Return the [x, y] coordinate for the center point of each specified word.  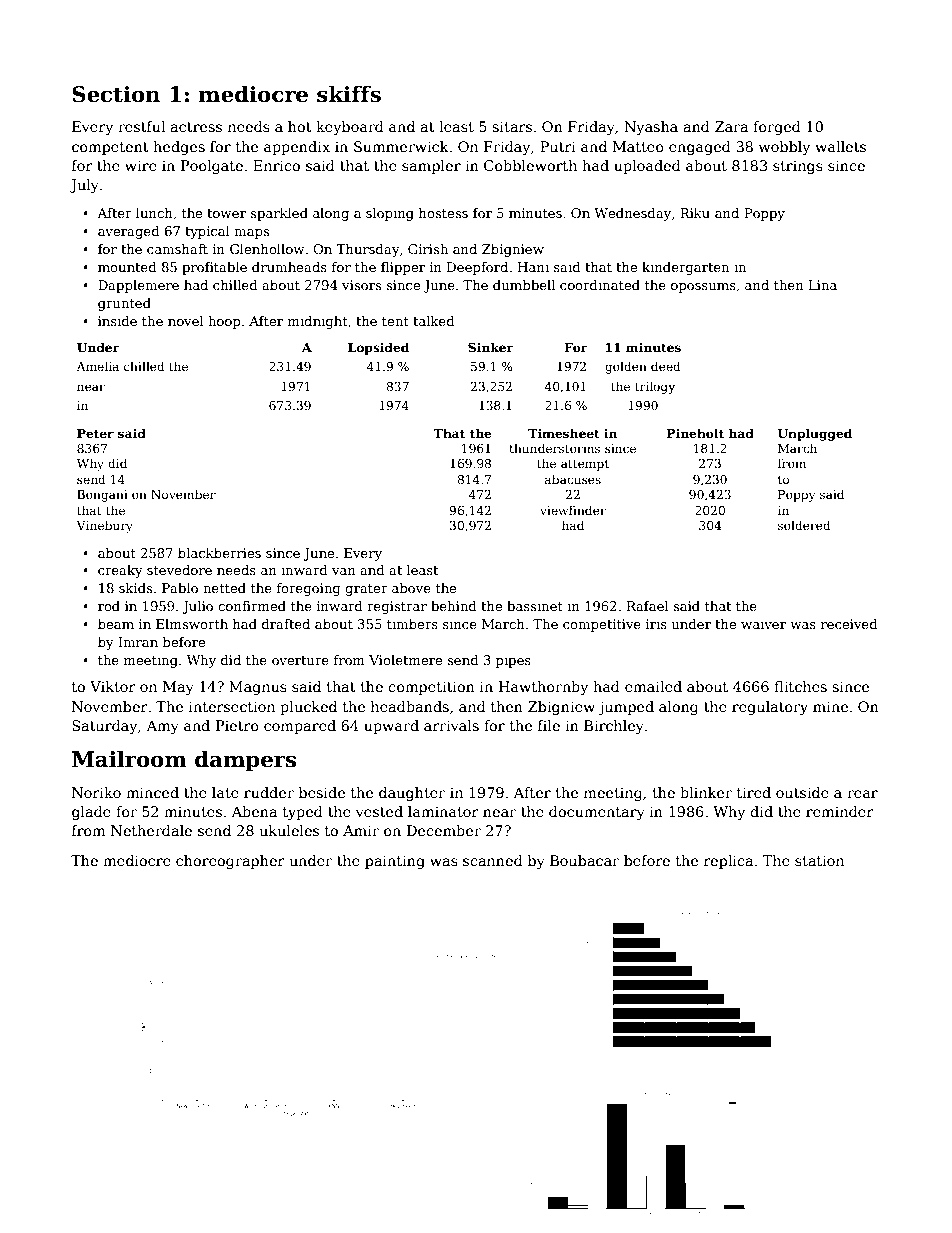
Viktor [113, 686]
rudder [269, 792]
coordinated [600, 285]
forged [777, 128]
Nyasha [651, 128]
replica [728, 862]
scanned [493, 860]
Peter [95, 433]
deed [666, 366]
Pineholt [695, 433]
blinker [706, 792]
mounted [127, 267]
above [411, 588]
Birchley [614, 727]
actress [196, 127]
